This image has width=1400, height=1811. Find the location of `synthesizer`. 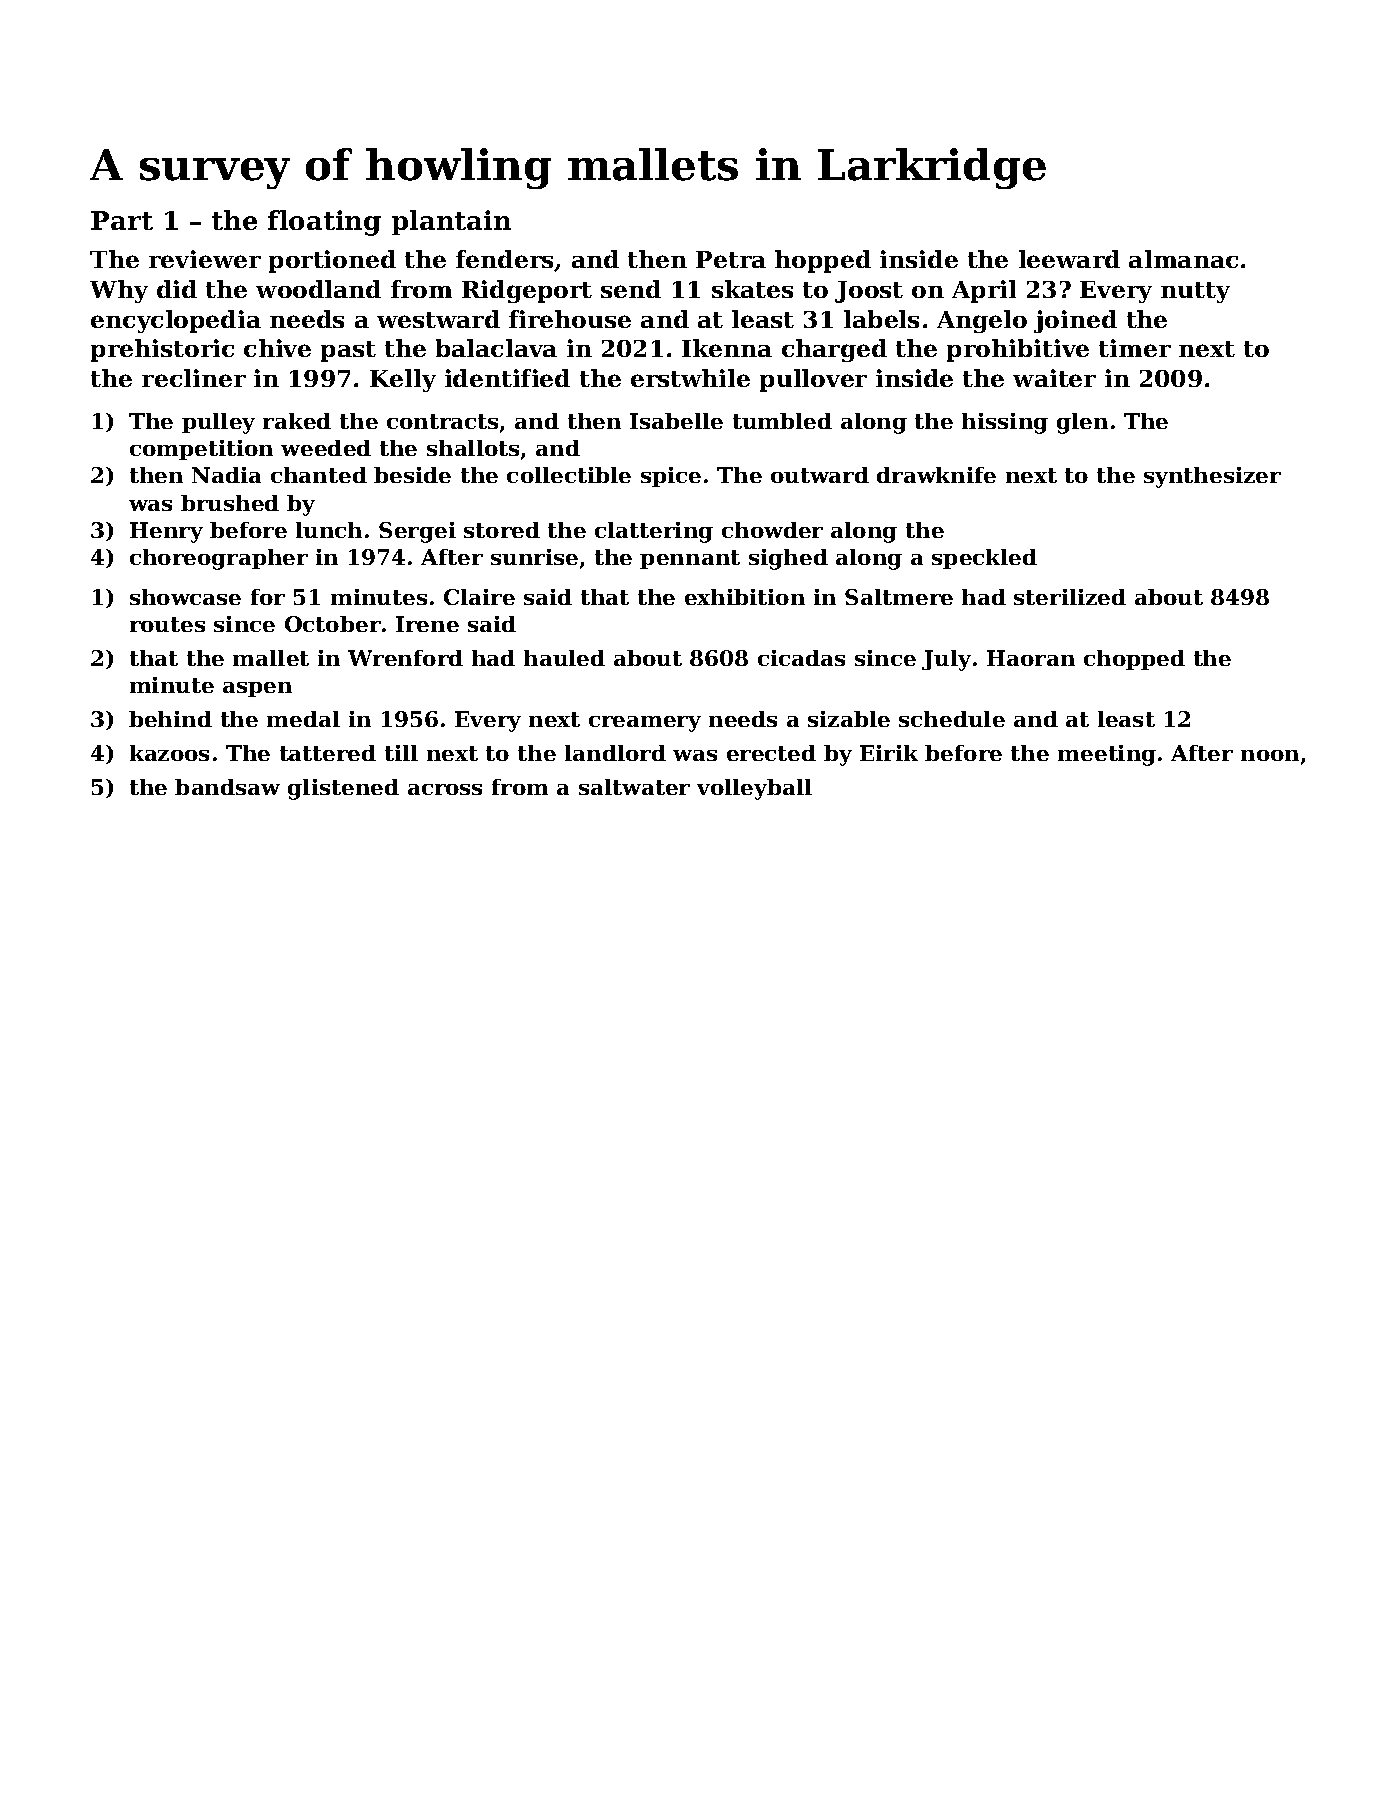

synthesizer is located at coordinates (1212, 477).
